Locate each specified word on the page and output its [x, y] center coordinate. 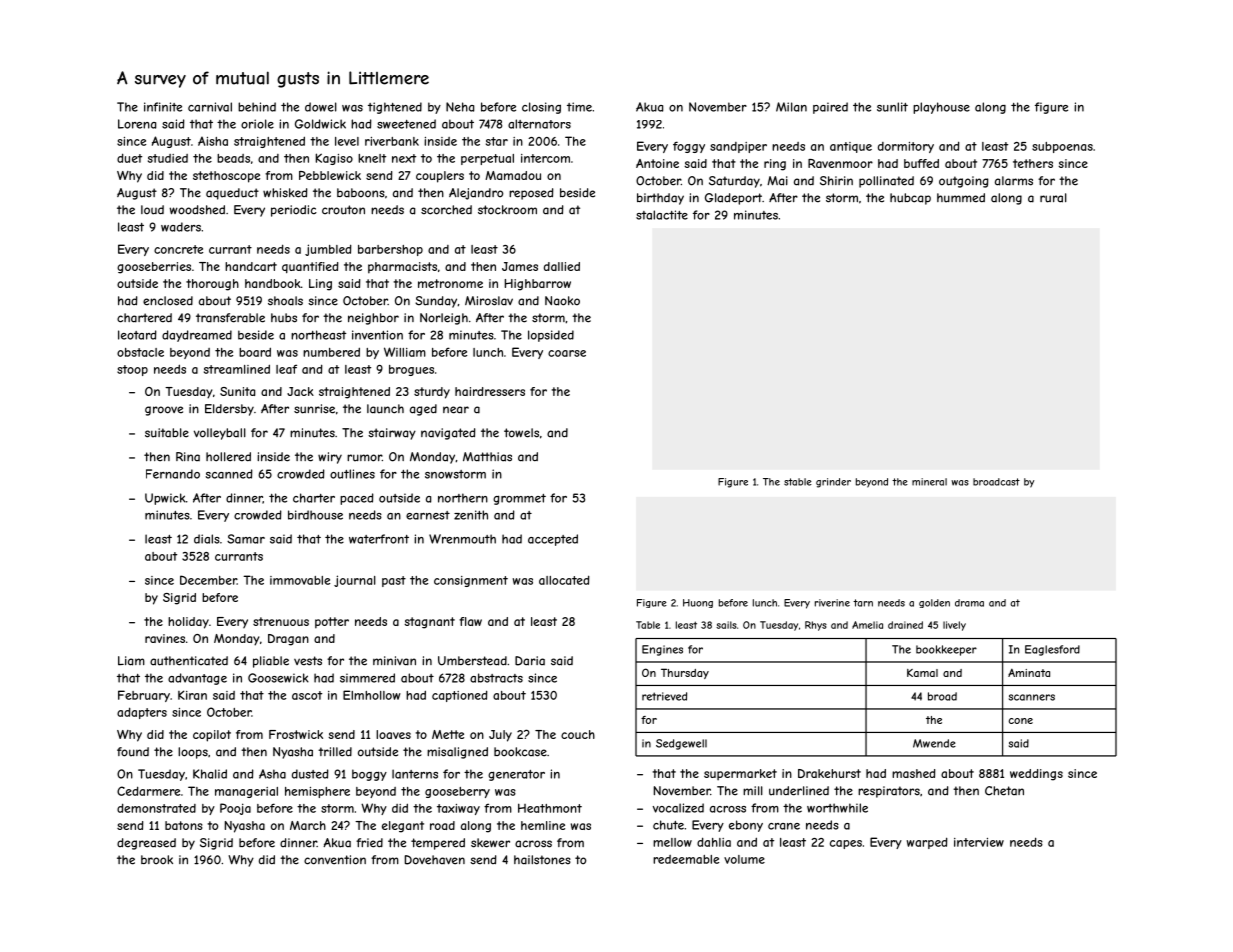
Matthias [487, 457]
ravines [165, 638]
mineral [929, 482]
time [579, 107]
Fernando [173, 474]
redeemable [686, 859]
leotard [137, 335]
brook [157, 860]
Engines [662, 650]
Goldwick [320, 124]
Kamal [922, 673]
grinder [833, 483]
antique [851, 147]
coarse [567, 353]
